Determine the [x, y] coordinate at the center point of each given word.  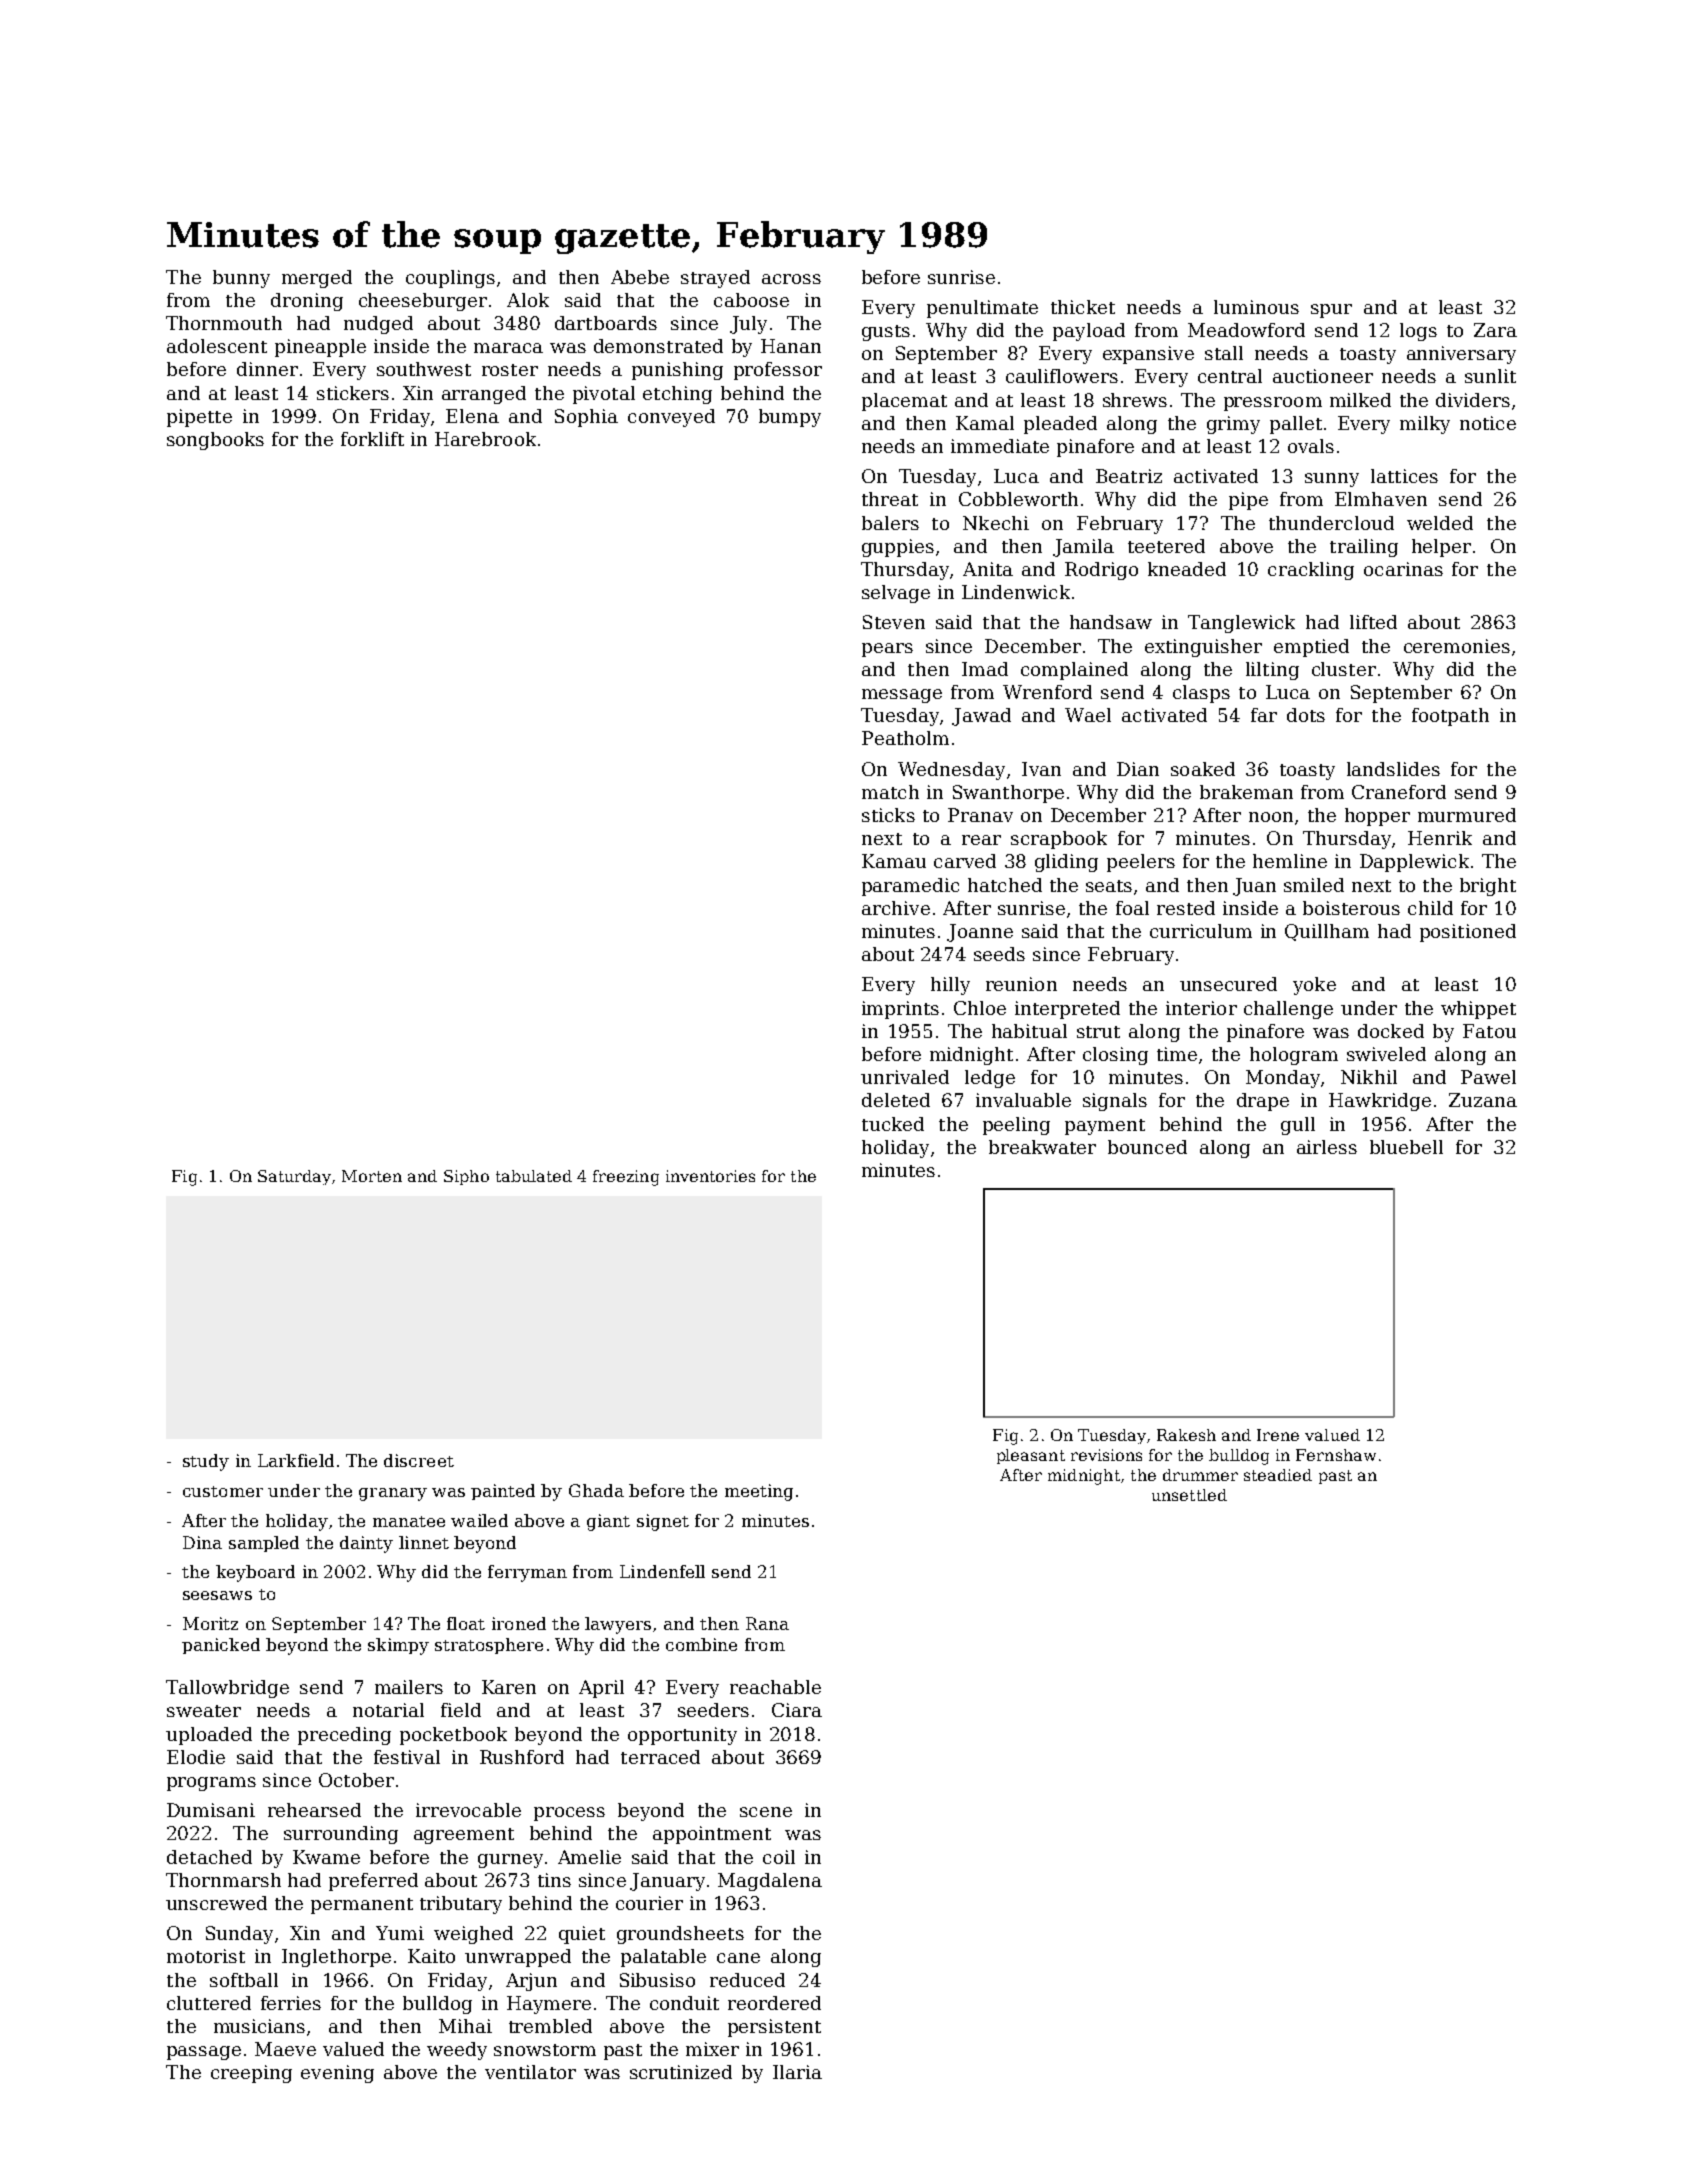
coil [779, 1857]
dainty [366, 1544]
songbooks [215, 441]
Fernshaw [1336, 1455]
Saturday [294, 1177]
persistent [774, 2028]
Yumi [400, 1933]
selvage [896, 594]
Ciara [797, 1710]
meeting [759, 1492]
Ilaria [797, 2072]
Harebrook [485, 439]
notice [1488, 423]
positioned [1468, 933]
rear [981, 840]
